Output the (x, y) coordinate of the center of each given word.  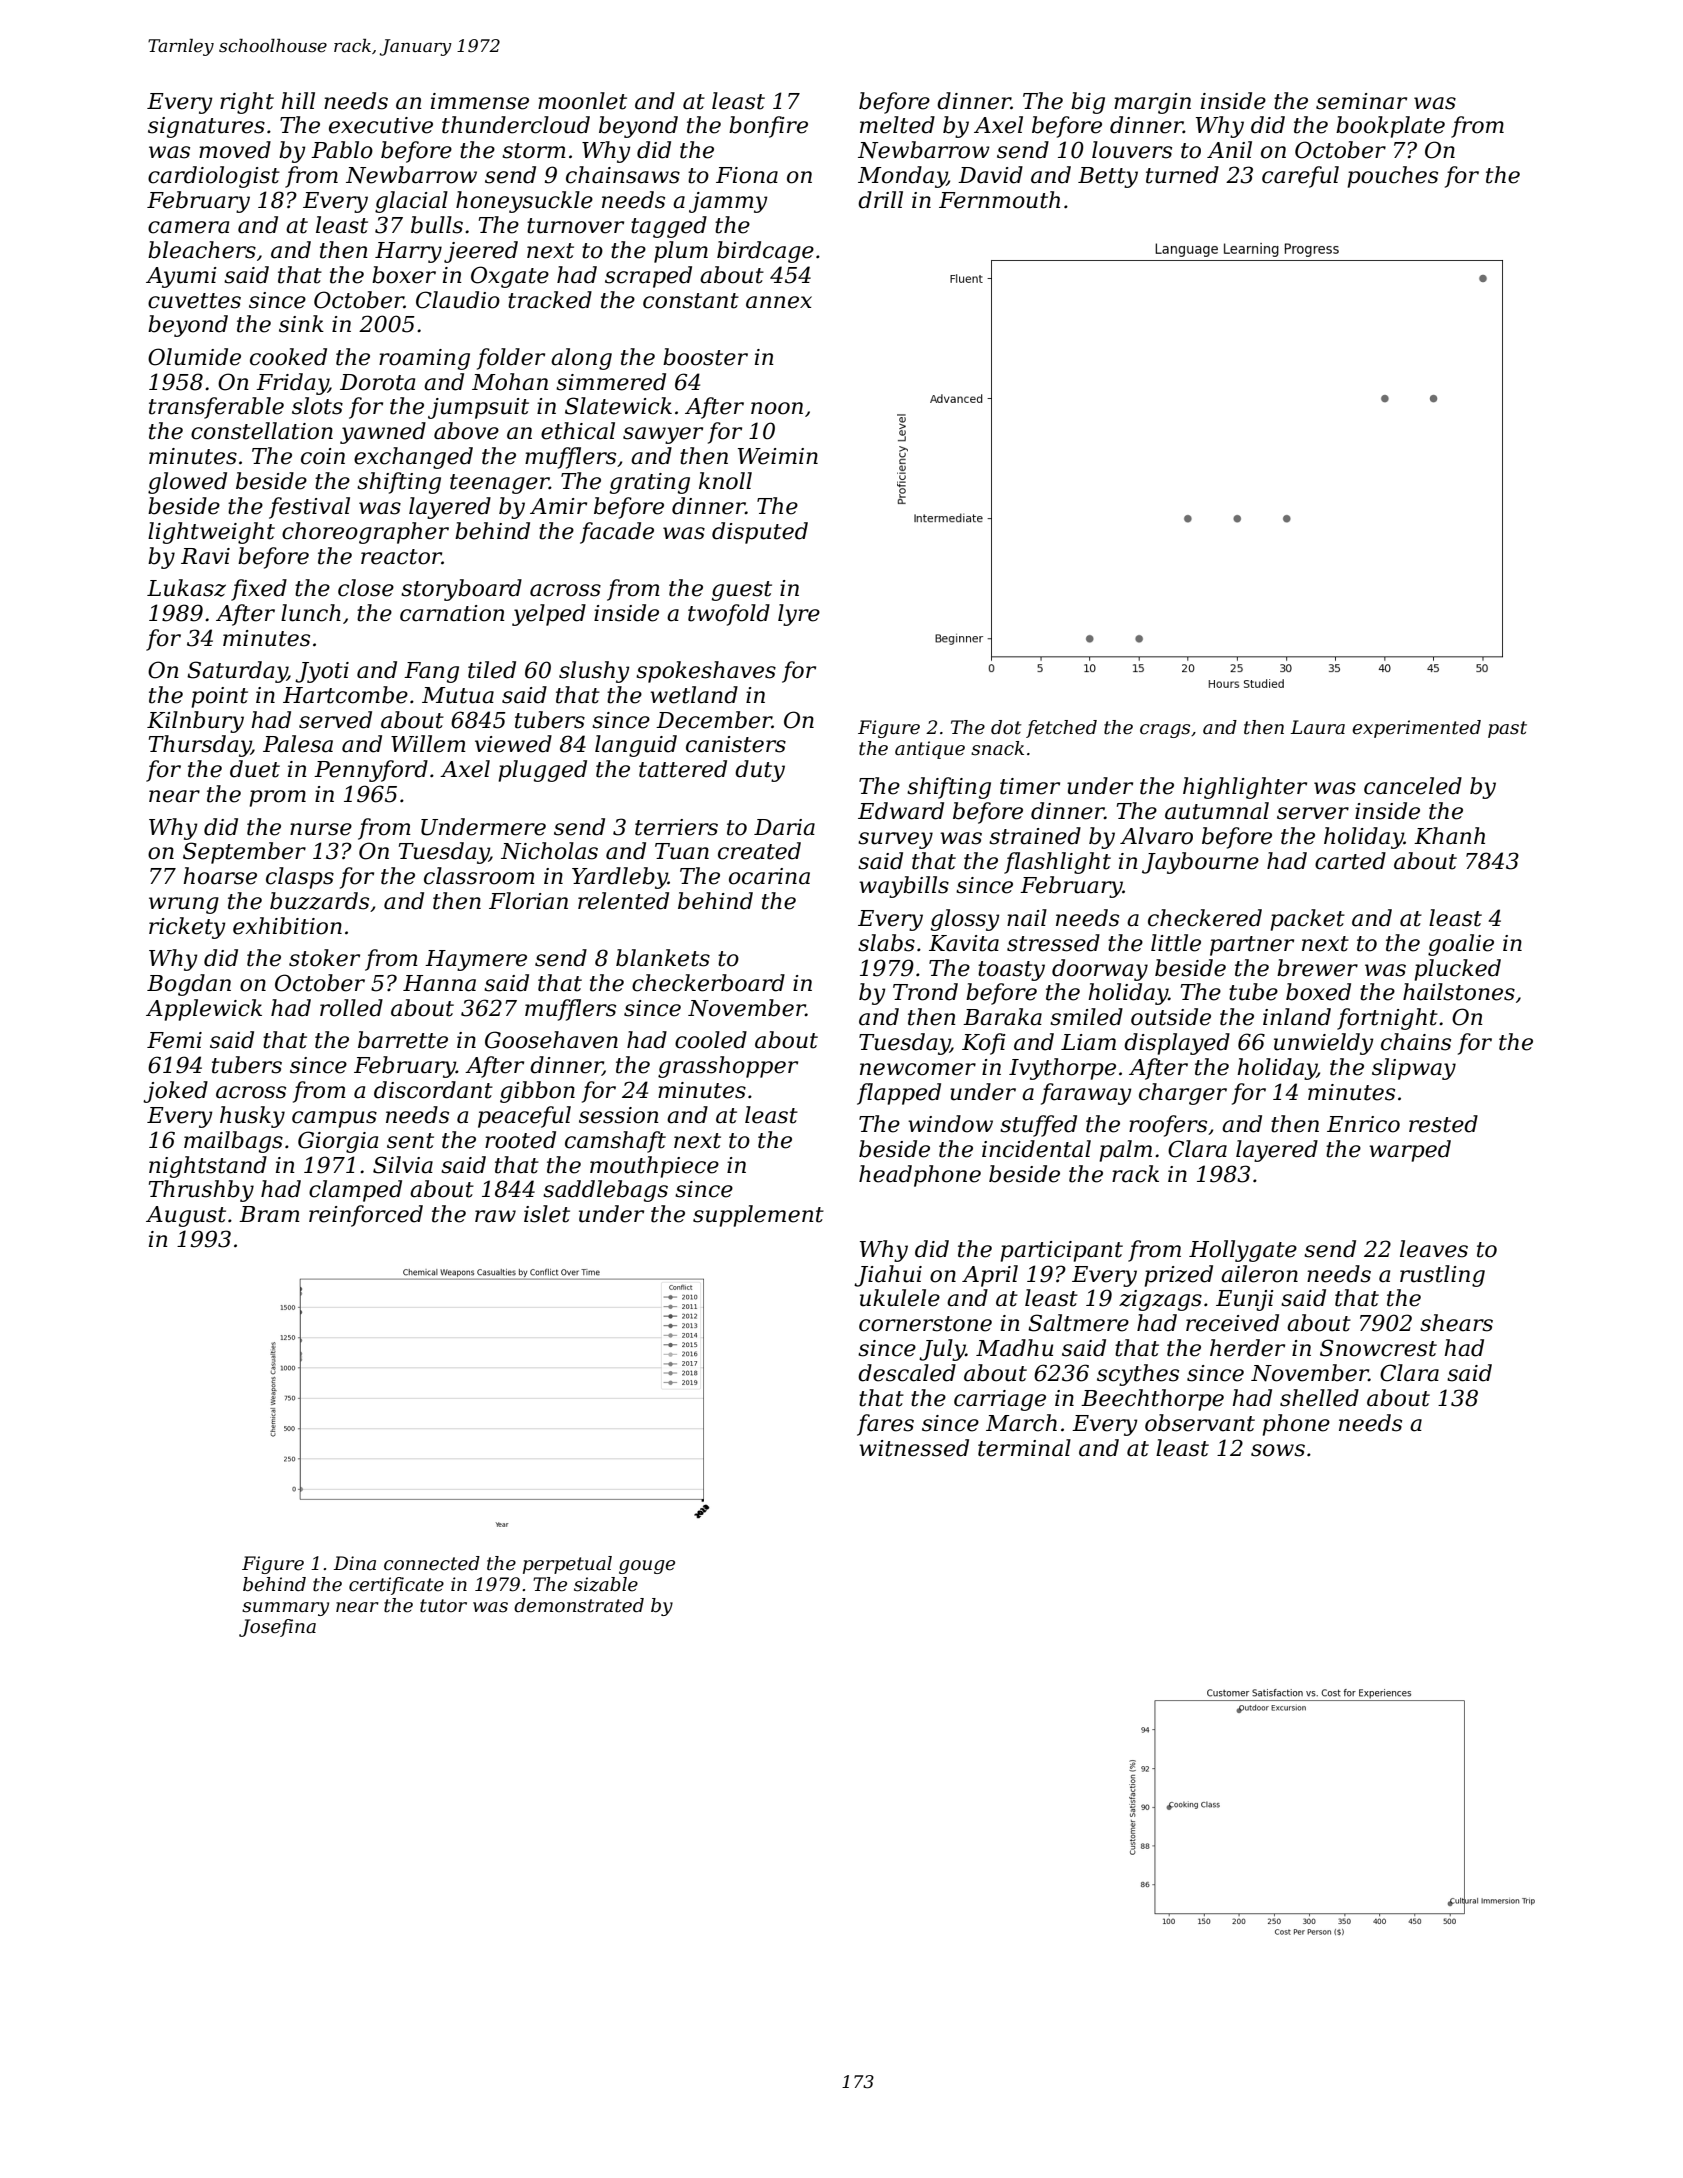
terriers (676, 827)
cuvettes (194, 301)
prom (277, 798)
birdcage (765, 252)
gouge (647, 1567)
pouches (1392, 177)
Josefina (277, 1628)
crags (1165, 731)
